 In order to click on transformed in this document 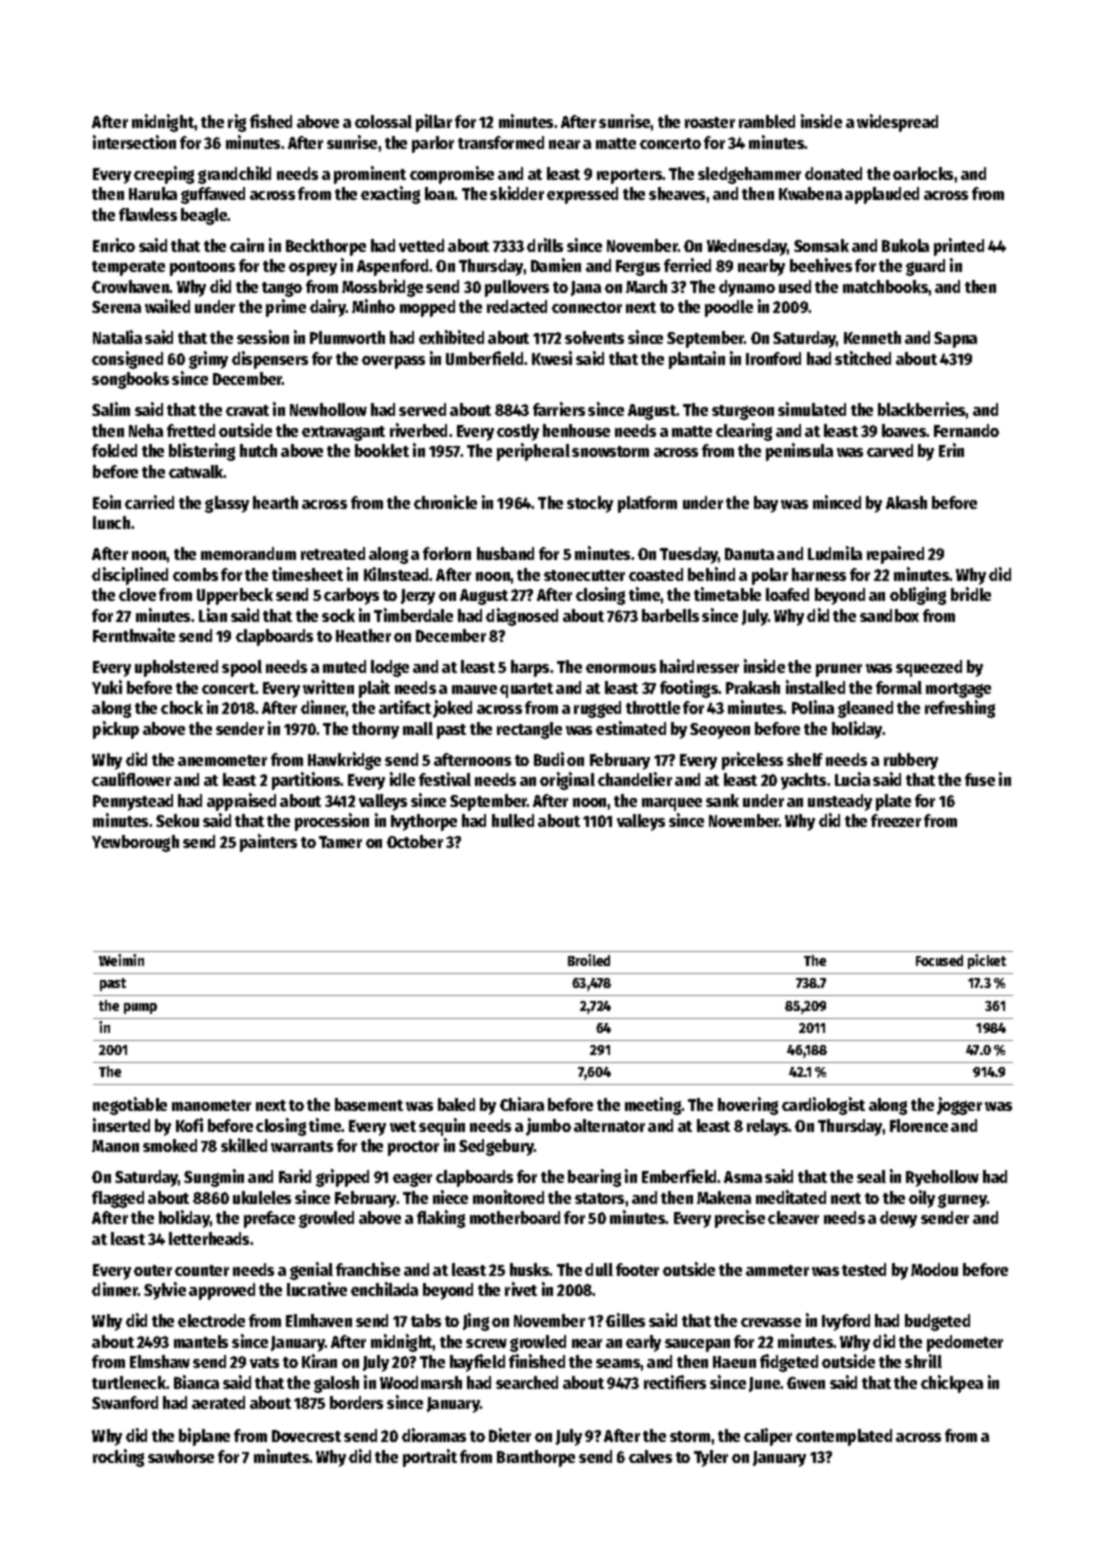, I will do `click(501, 142)`.
